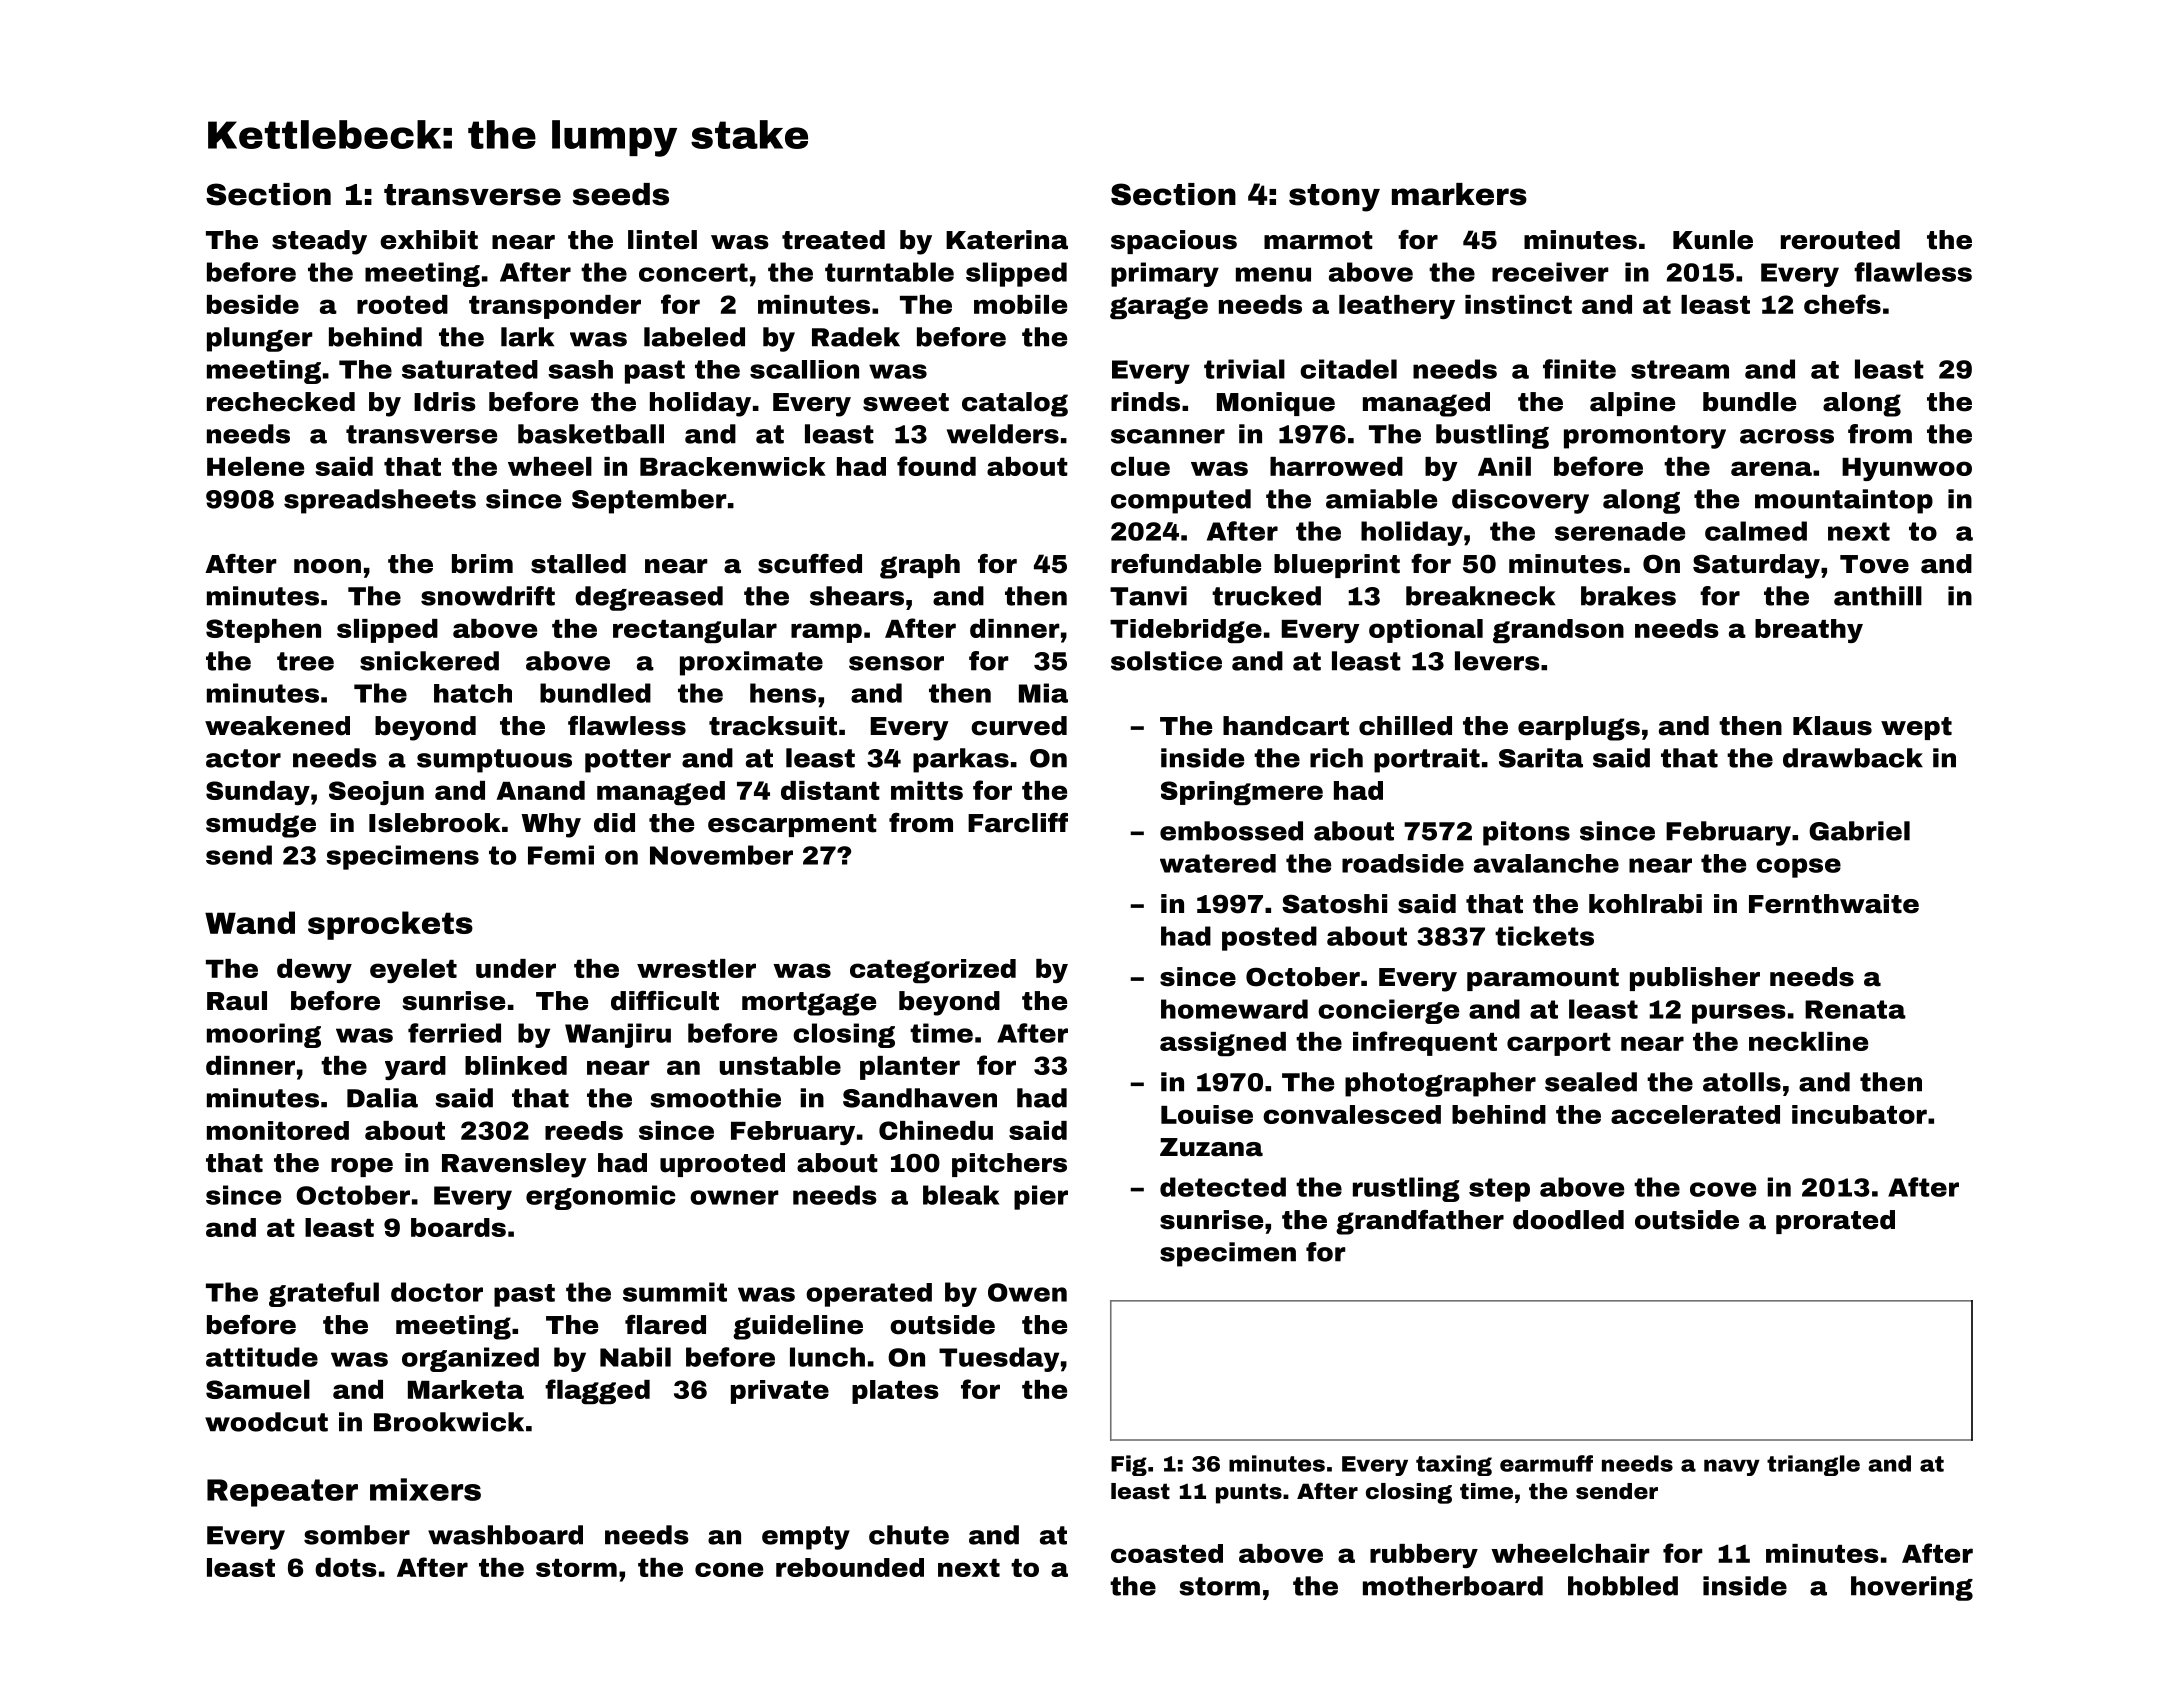  What do you see at coordinates (346, 1567) in the screenshot?
I see `dots` at bounding box center [346, 1567].
